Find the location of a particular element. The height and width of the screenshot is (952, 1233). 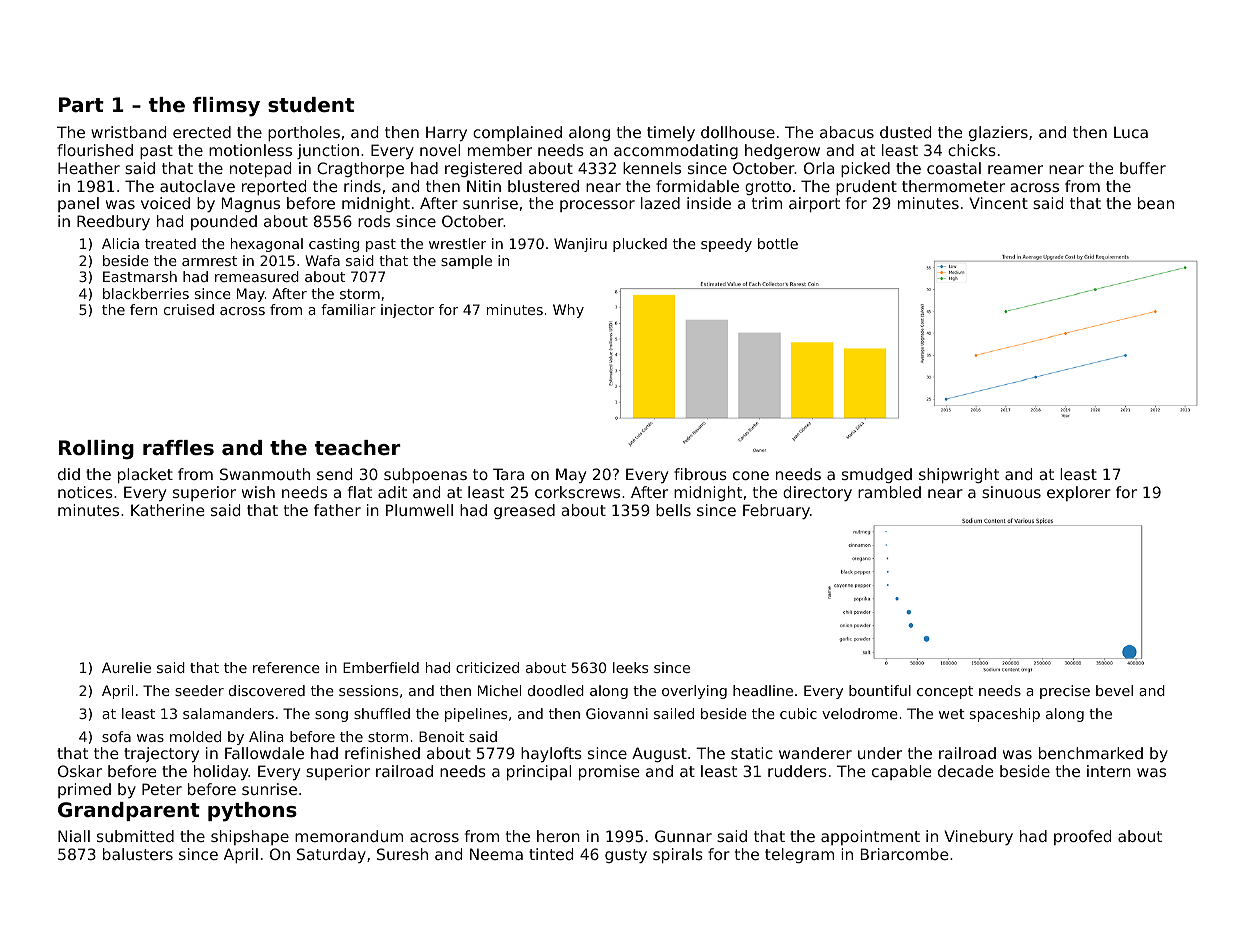

notices is located at coordinates (85, 492).
